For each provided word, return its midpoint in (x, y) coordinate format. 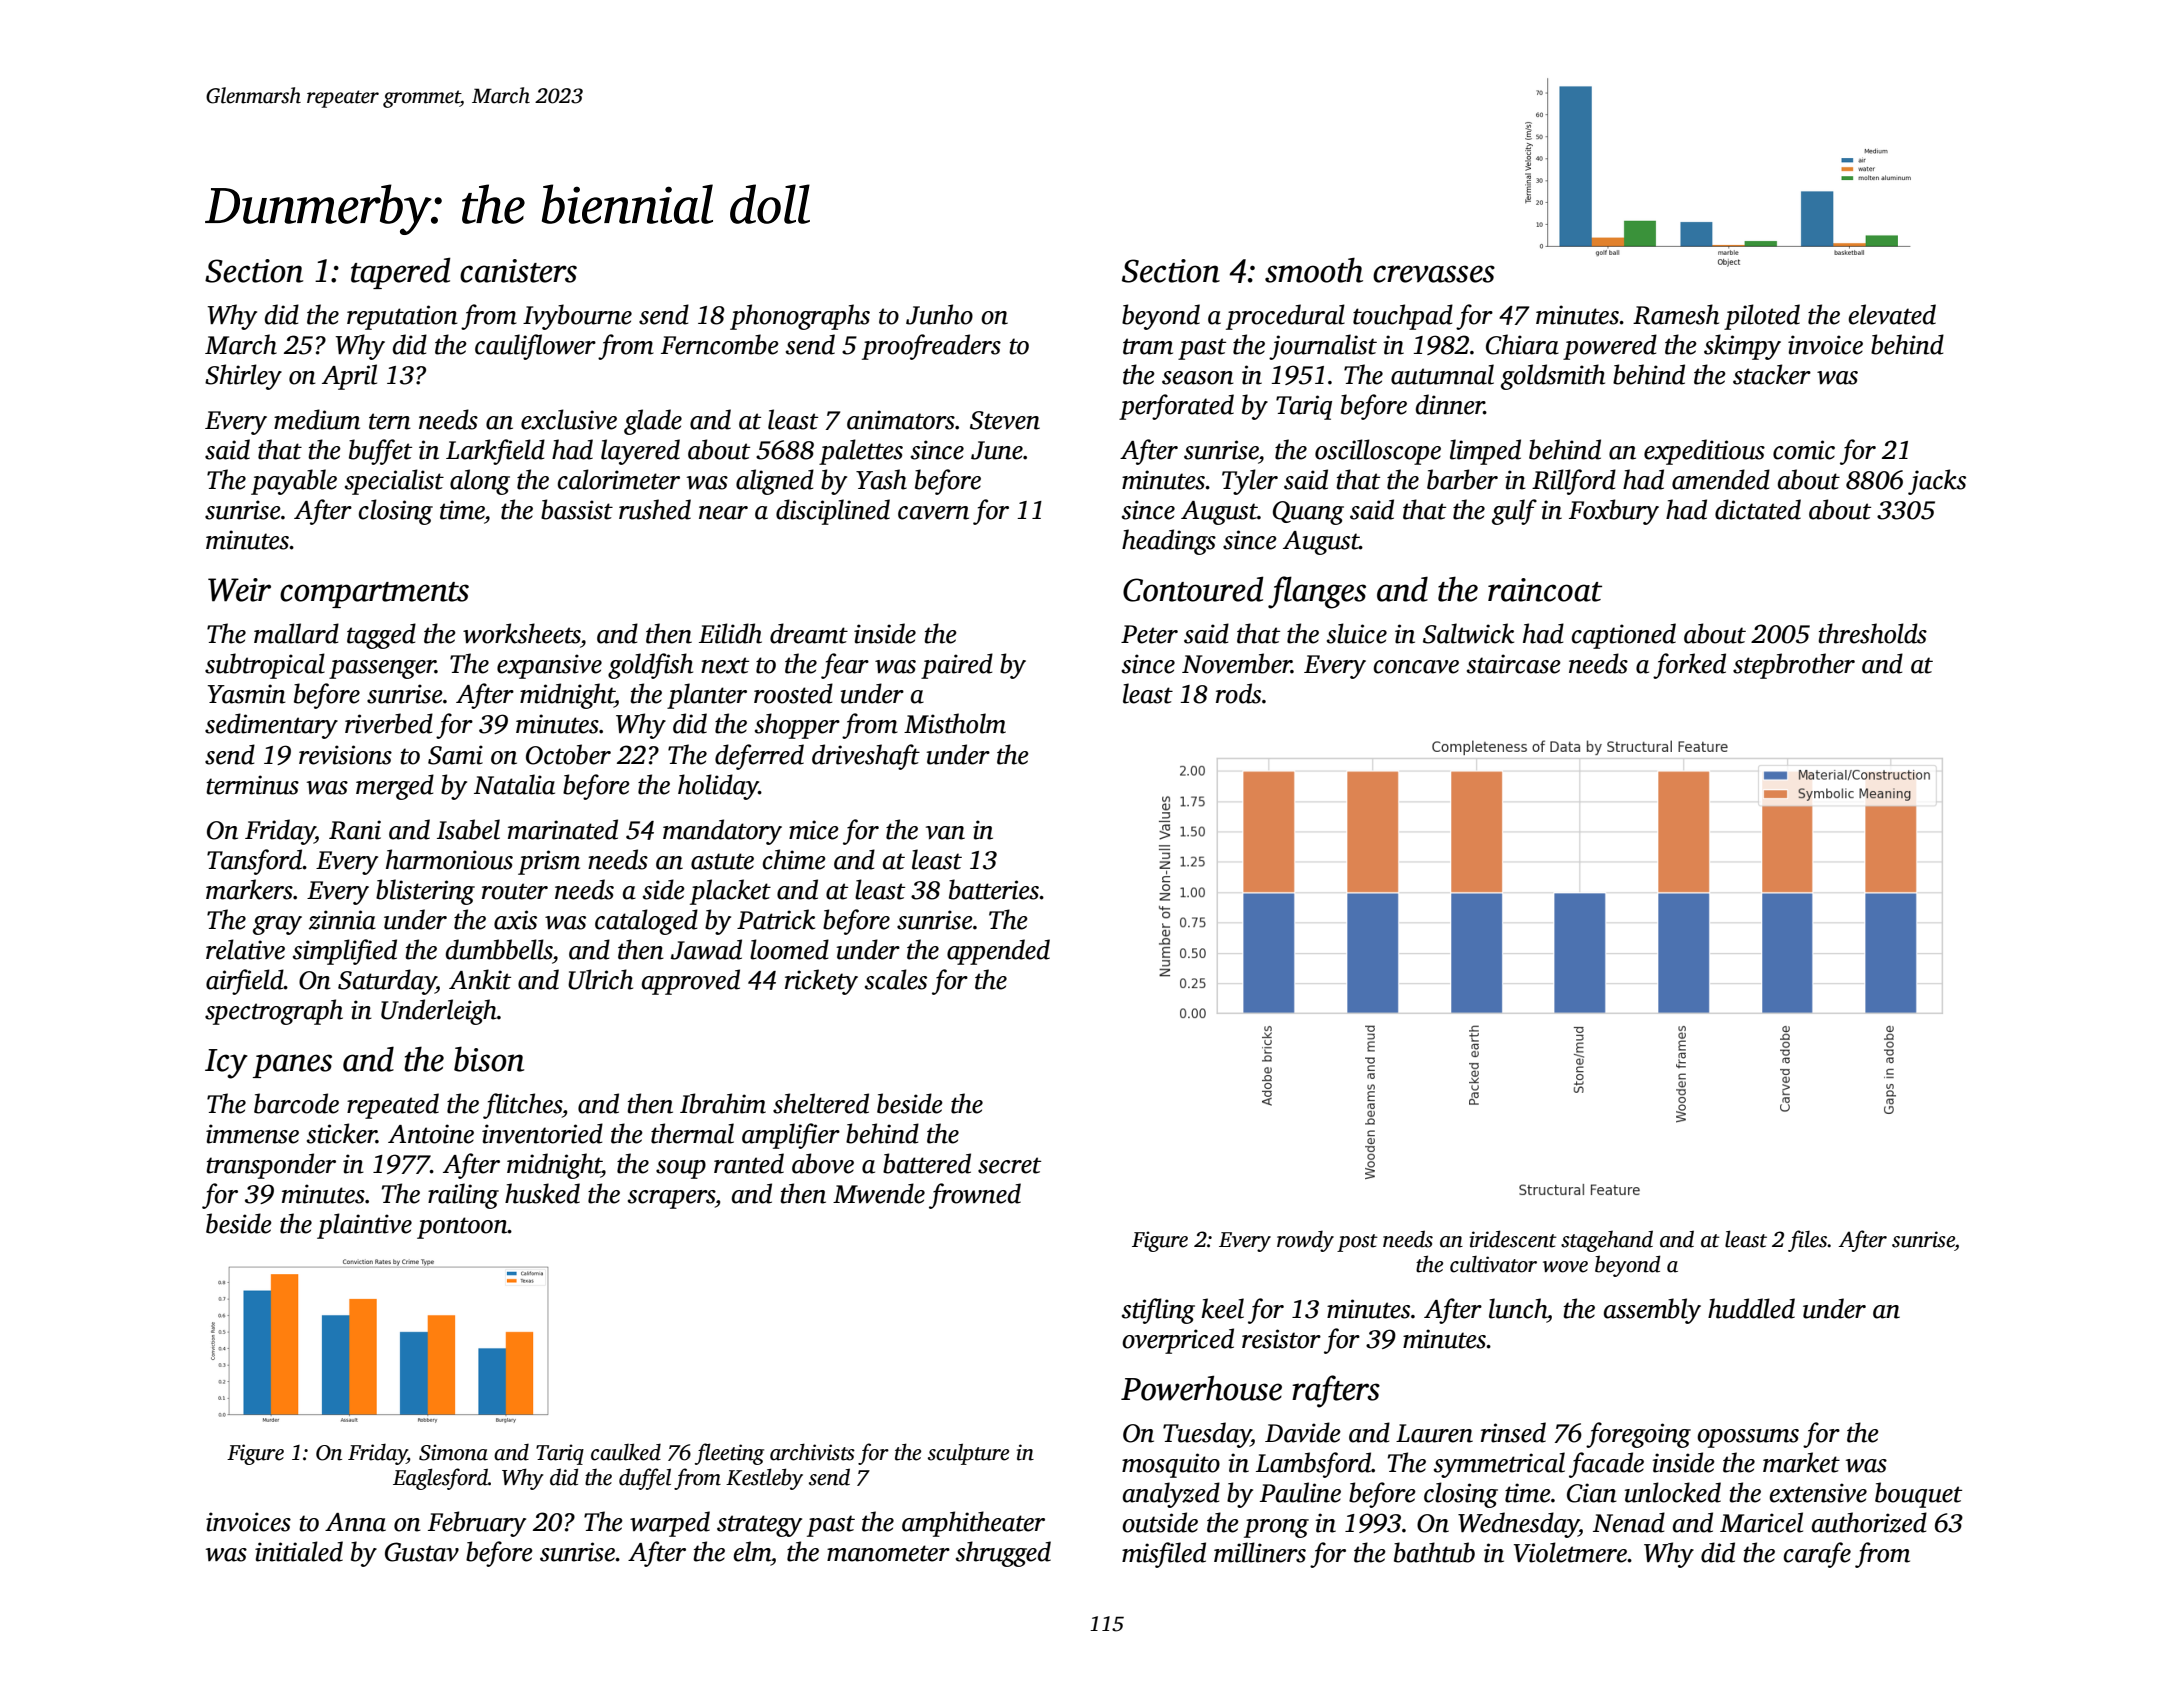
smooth (1314, 270)
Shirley (243, 377)
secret (1009, 1165)
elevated (1892, 314)
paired (957, 666)
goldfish (650, 666)
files (1808, 1241)
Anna (355, 1522)
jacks (1937, 482)
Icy (226, 1064)
